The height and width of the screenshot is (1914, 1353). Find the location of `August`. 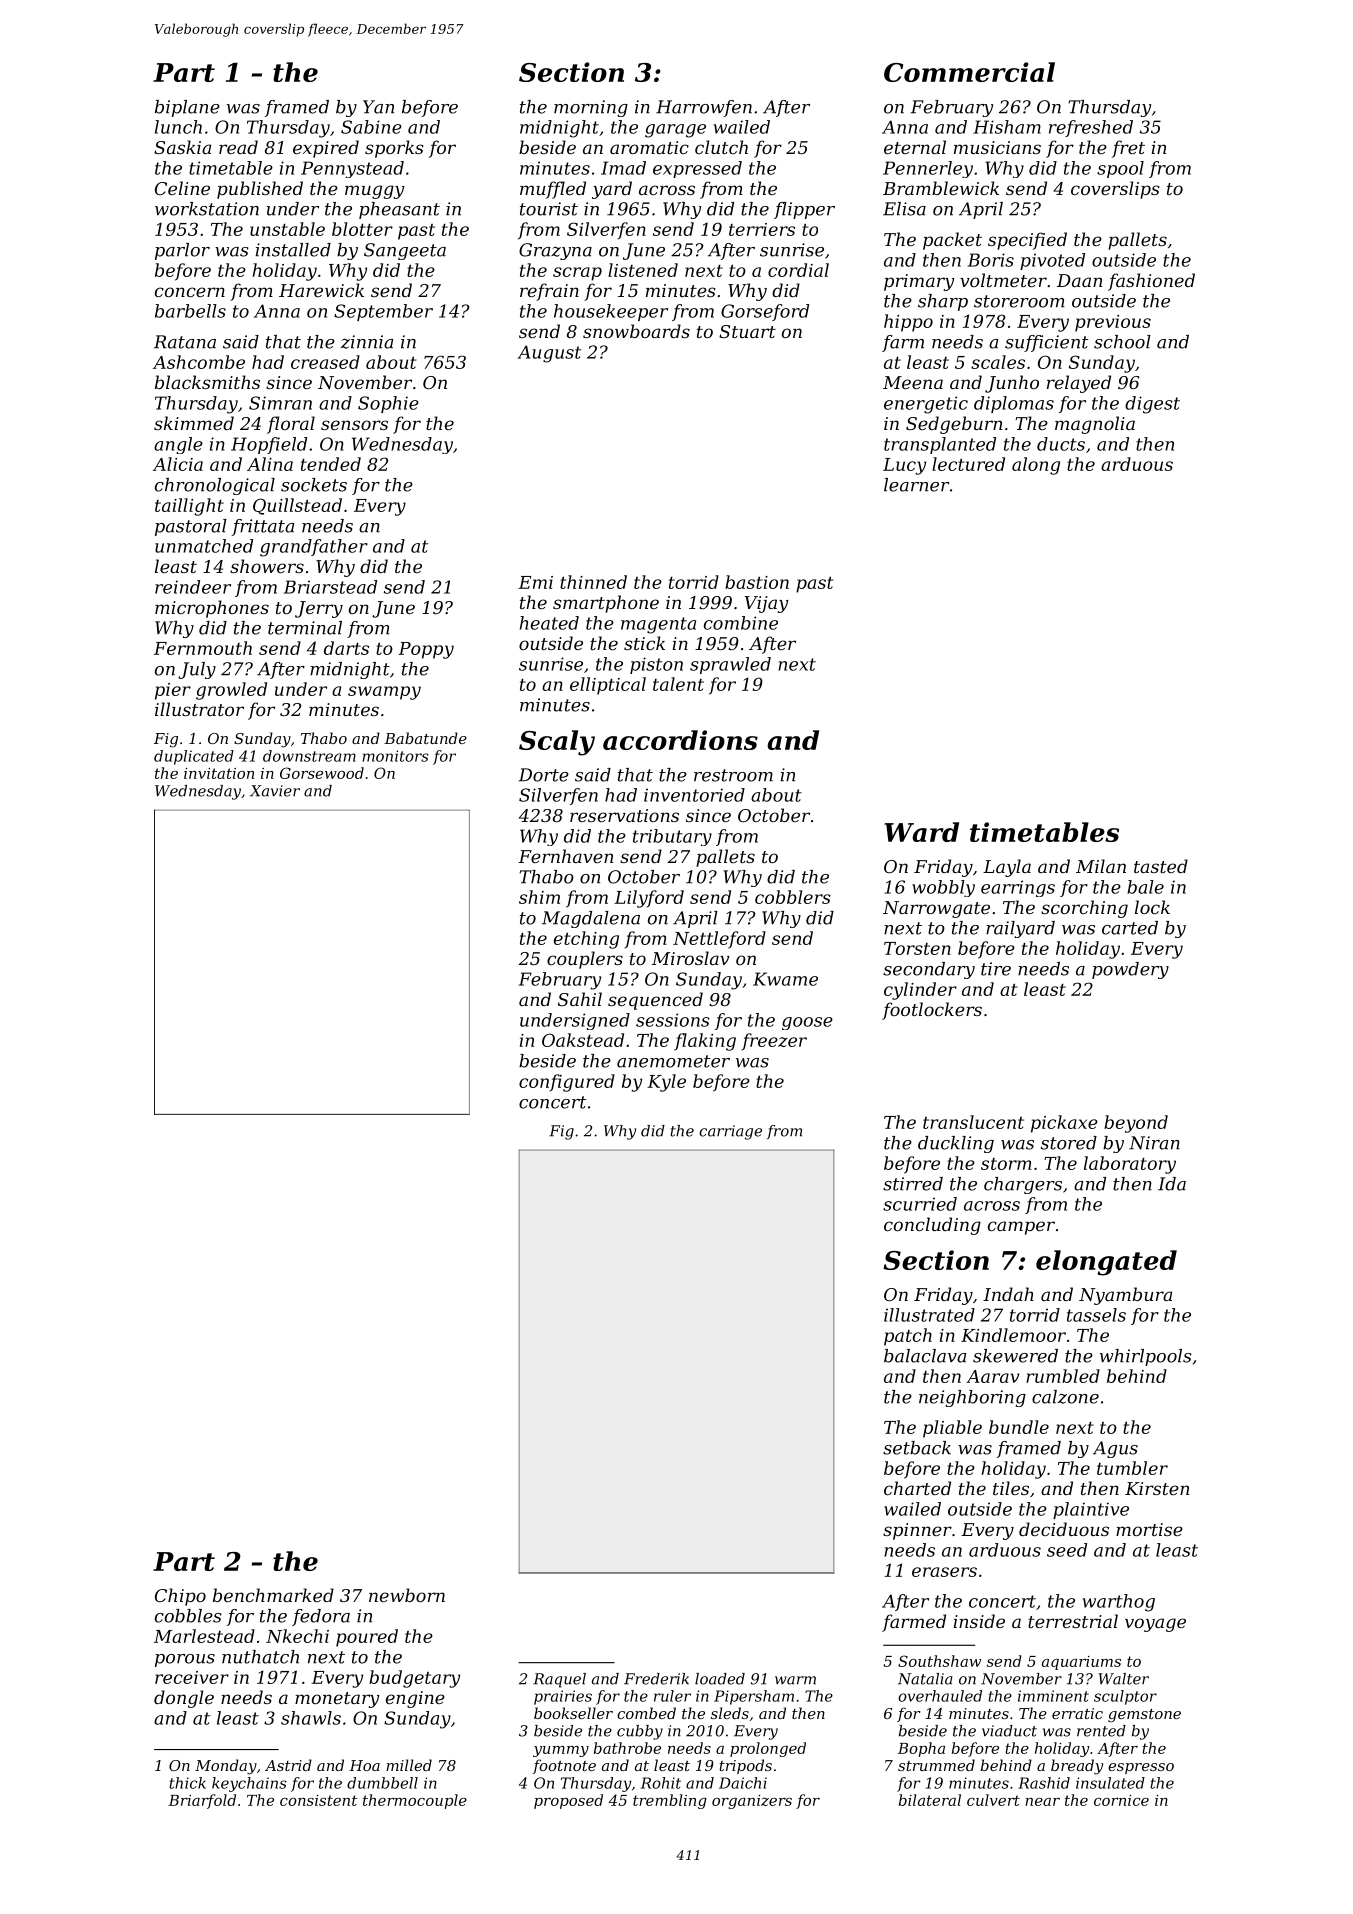

August is located at coordinates (549, 354).
